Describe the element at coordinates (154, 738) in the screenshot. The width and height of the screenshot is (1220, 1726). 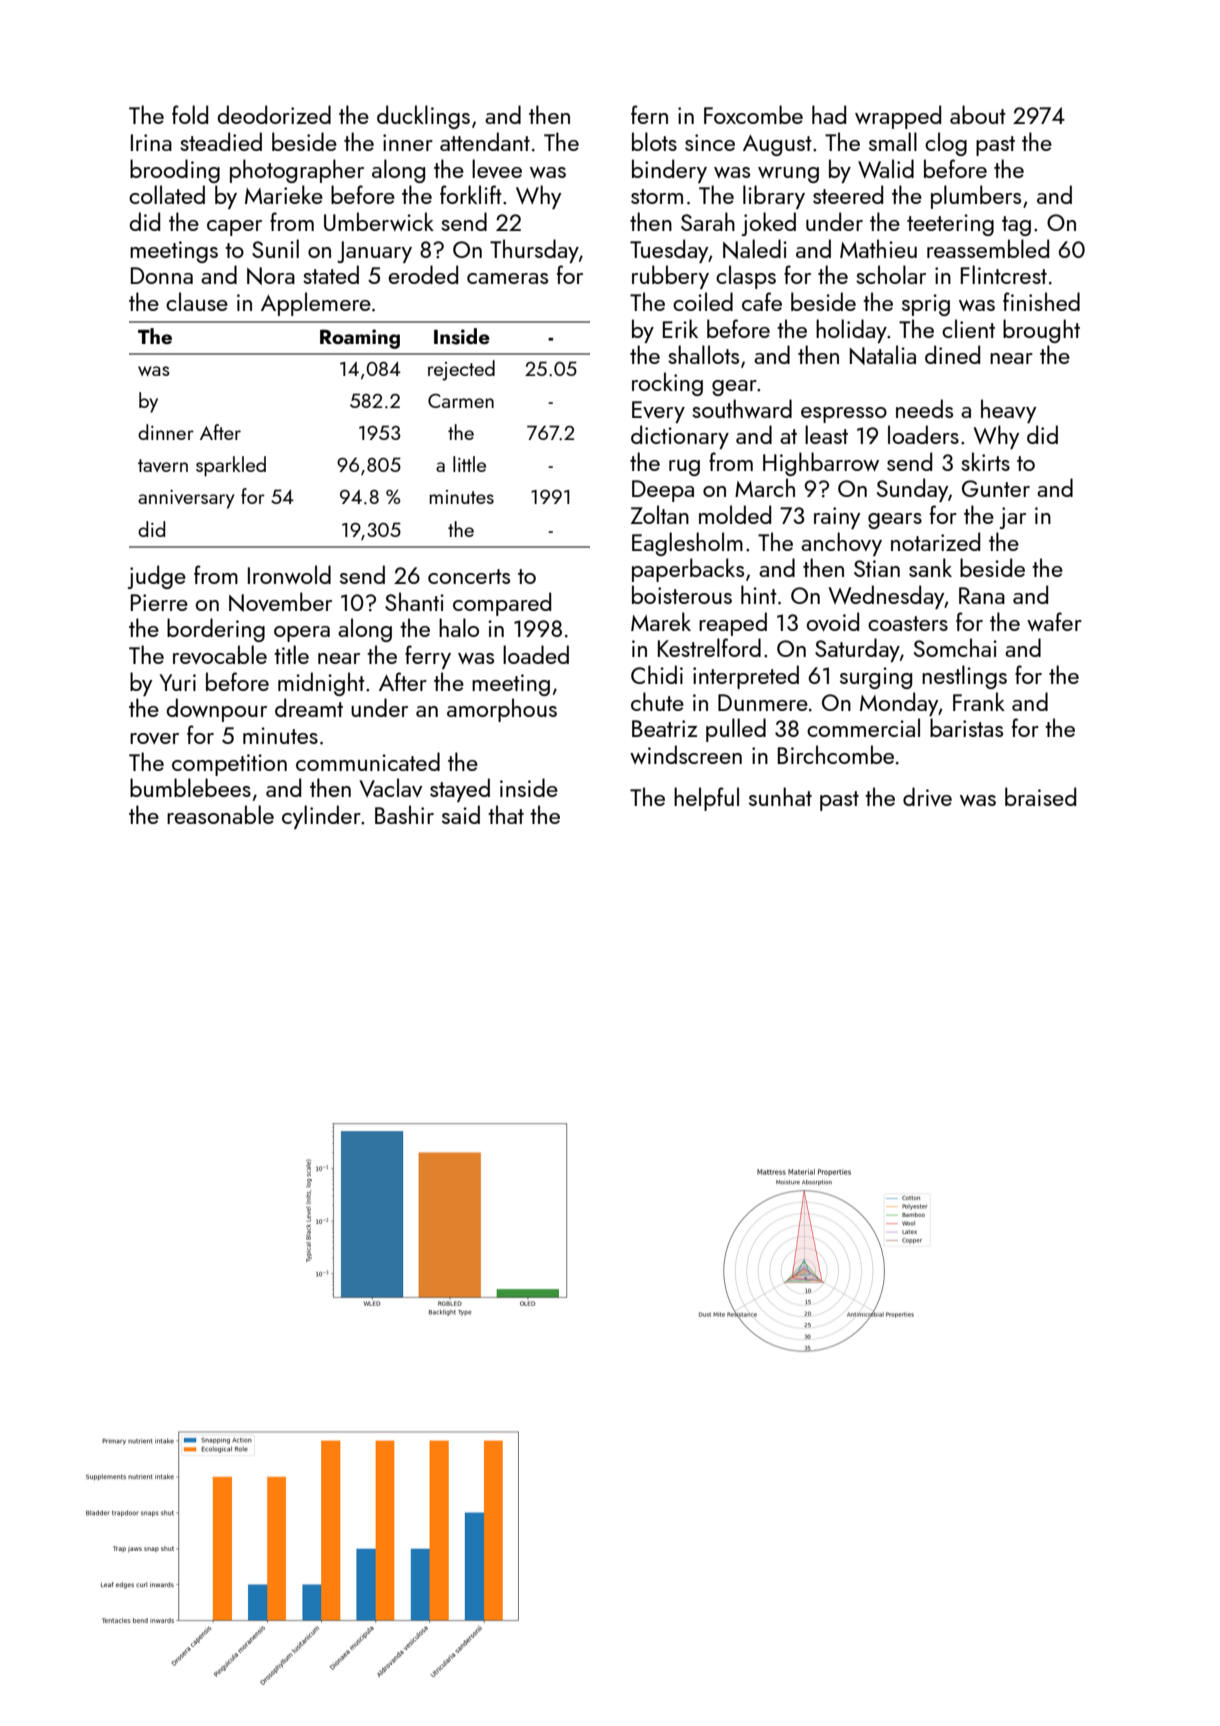
I see `rover` at that location.
